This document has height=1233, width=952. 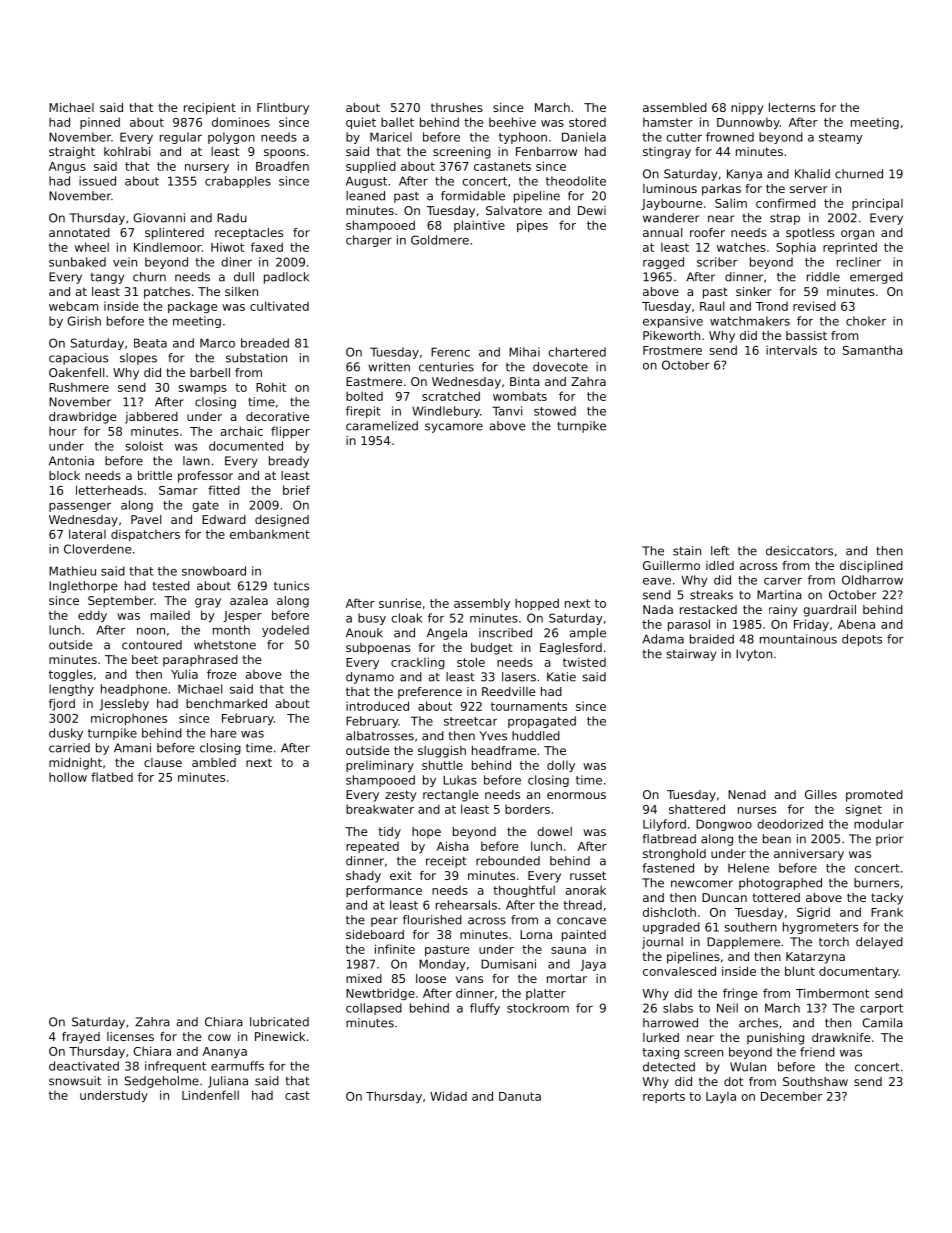 What do you see at coordinates (561, 766) in the document?
I see `dolly` at bounding box center [561, 766].
